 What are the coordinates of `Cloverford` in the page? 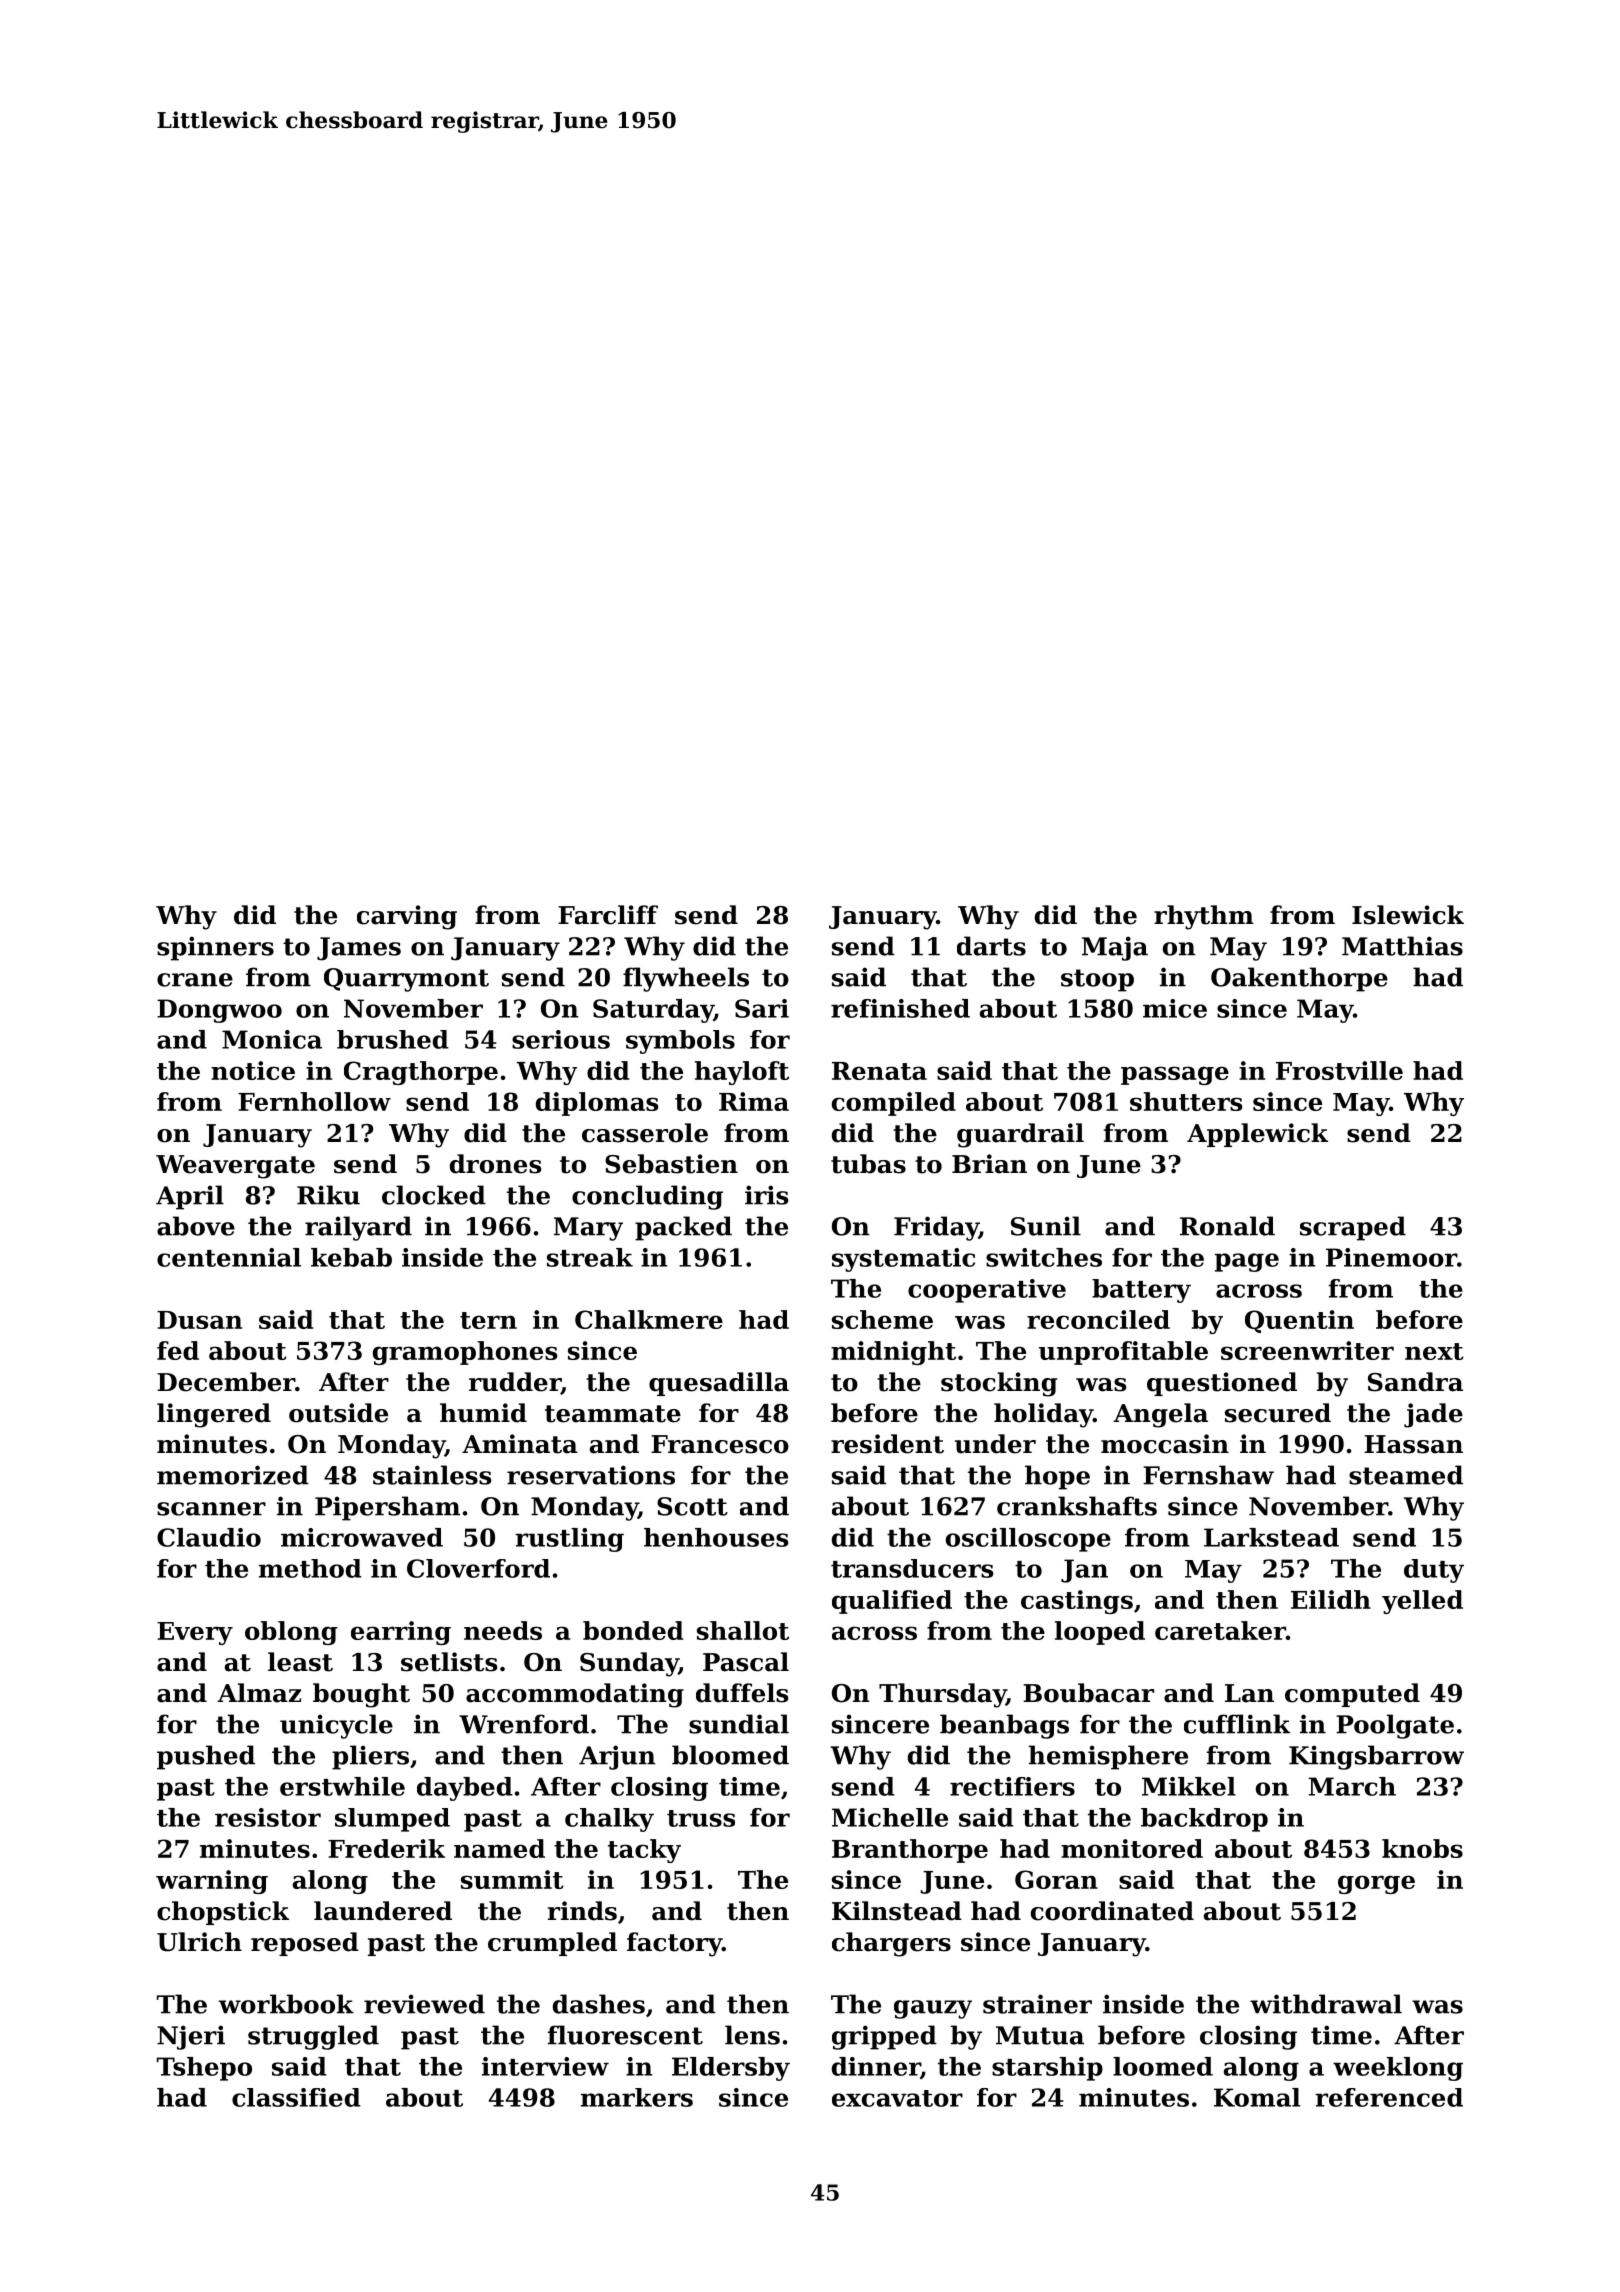 It's located at (478, 1568).
